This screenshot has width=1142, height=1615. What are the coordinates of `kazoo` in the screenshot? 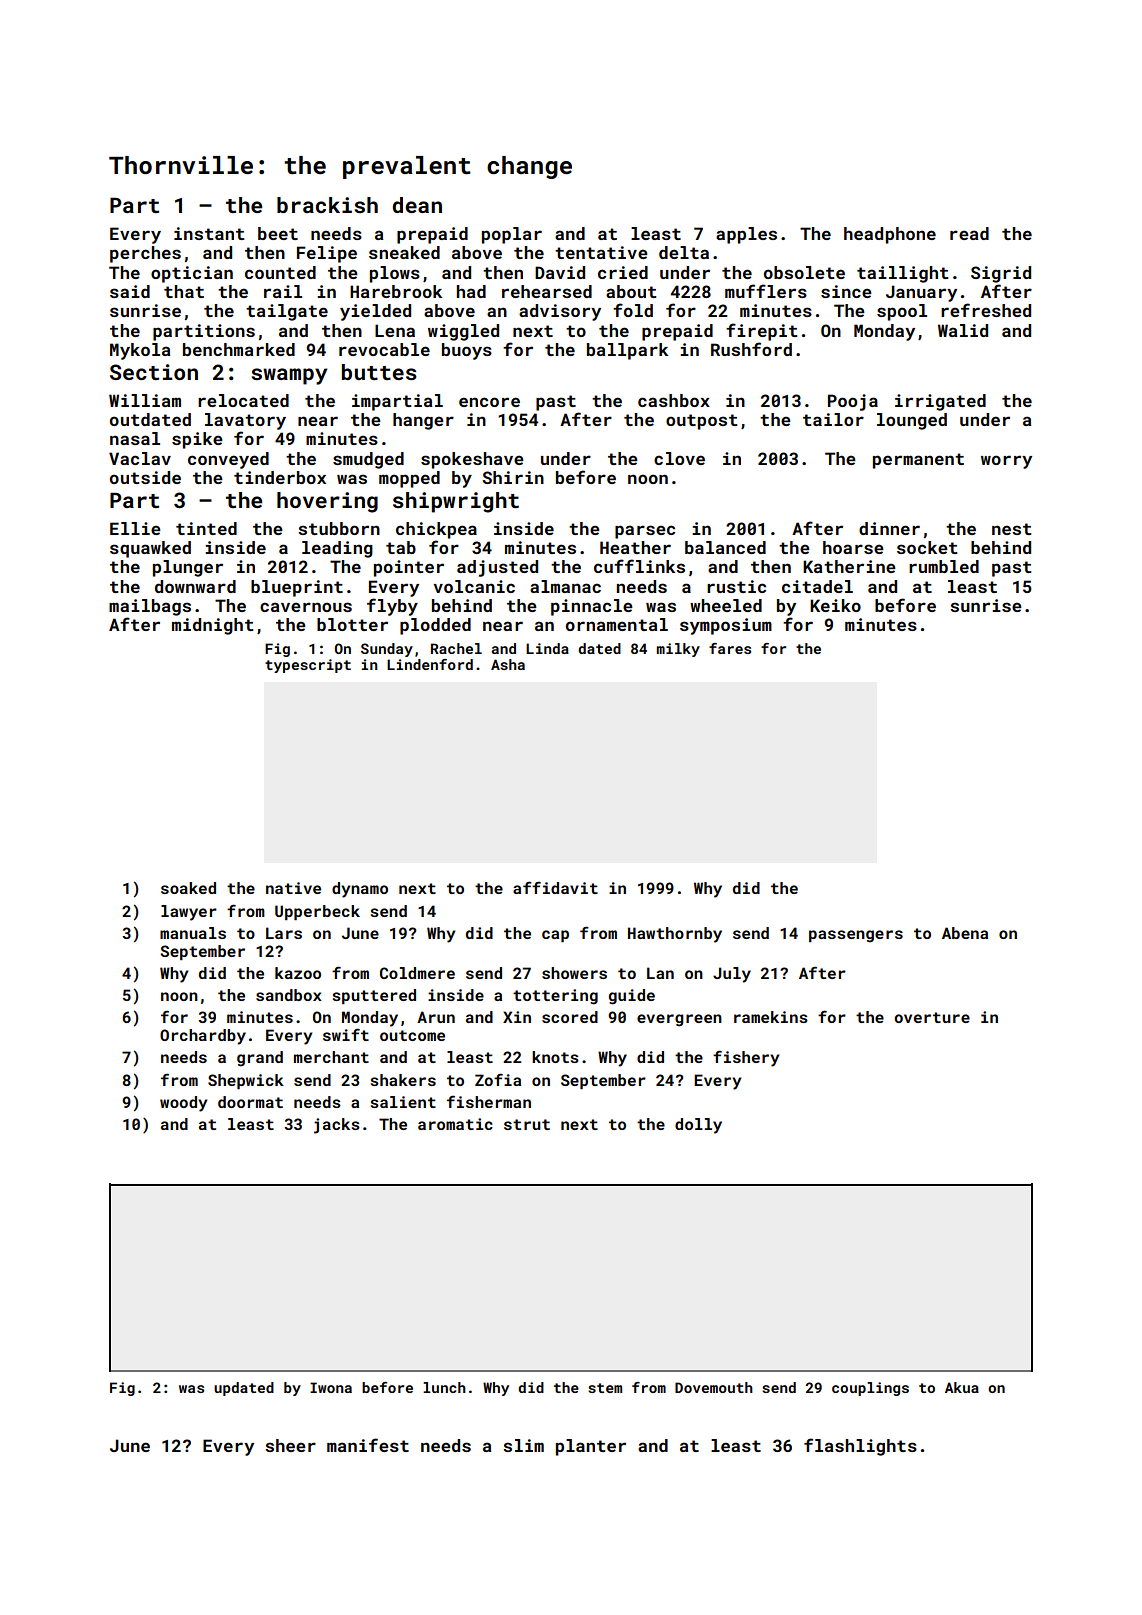 It's located at (298, 973).
